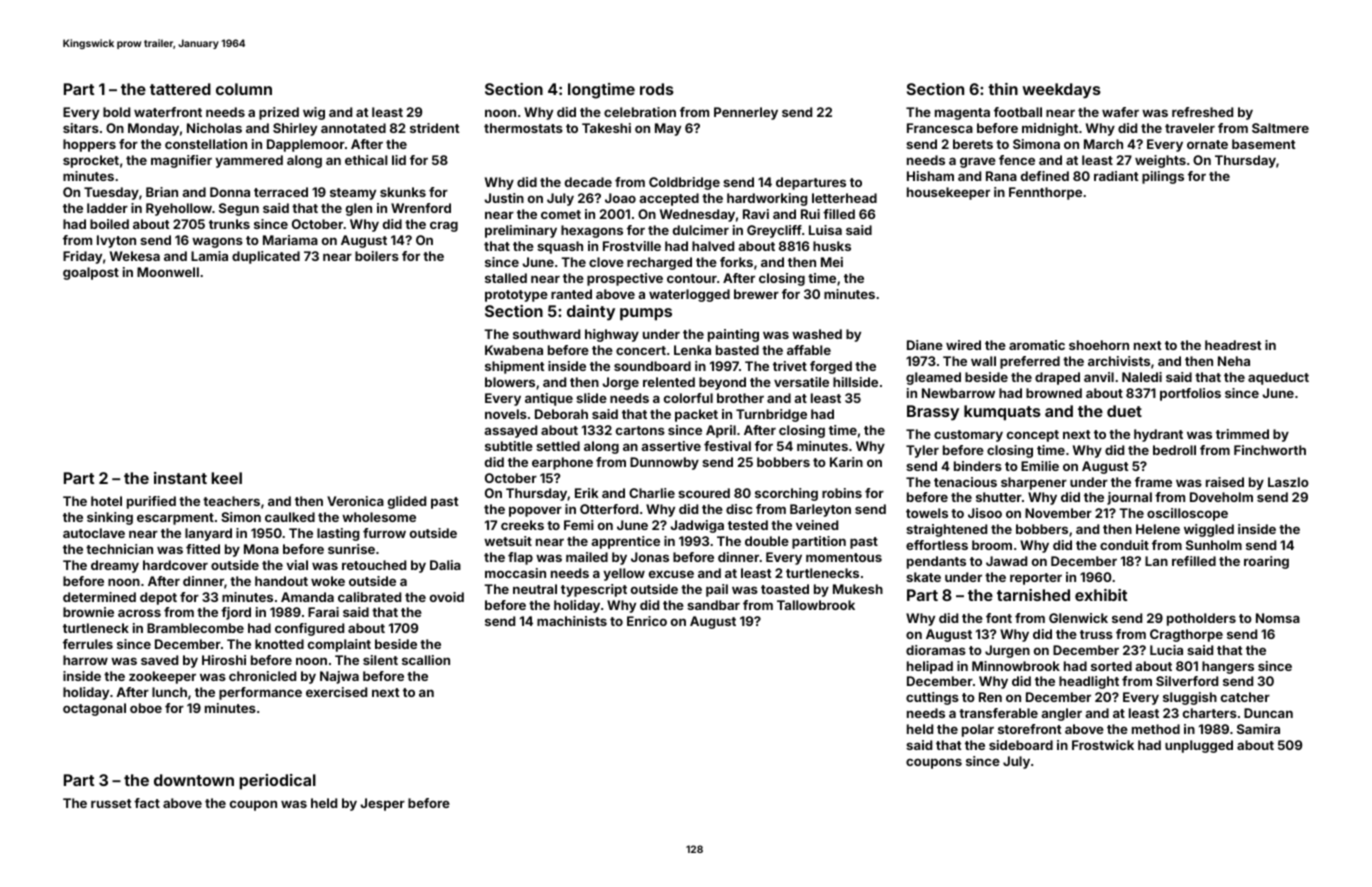  I want to click on russet, so click(111, 803).
